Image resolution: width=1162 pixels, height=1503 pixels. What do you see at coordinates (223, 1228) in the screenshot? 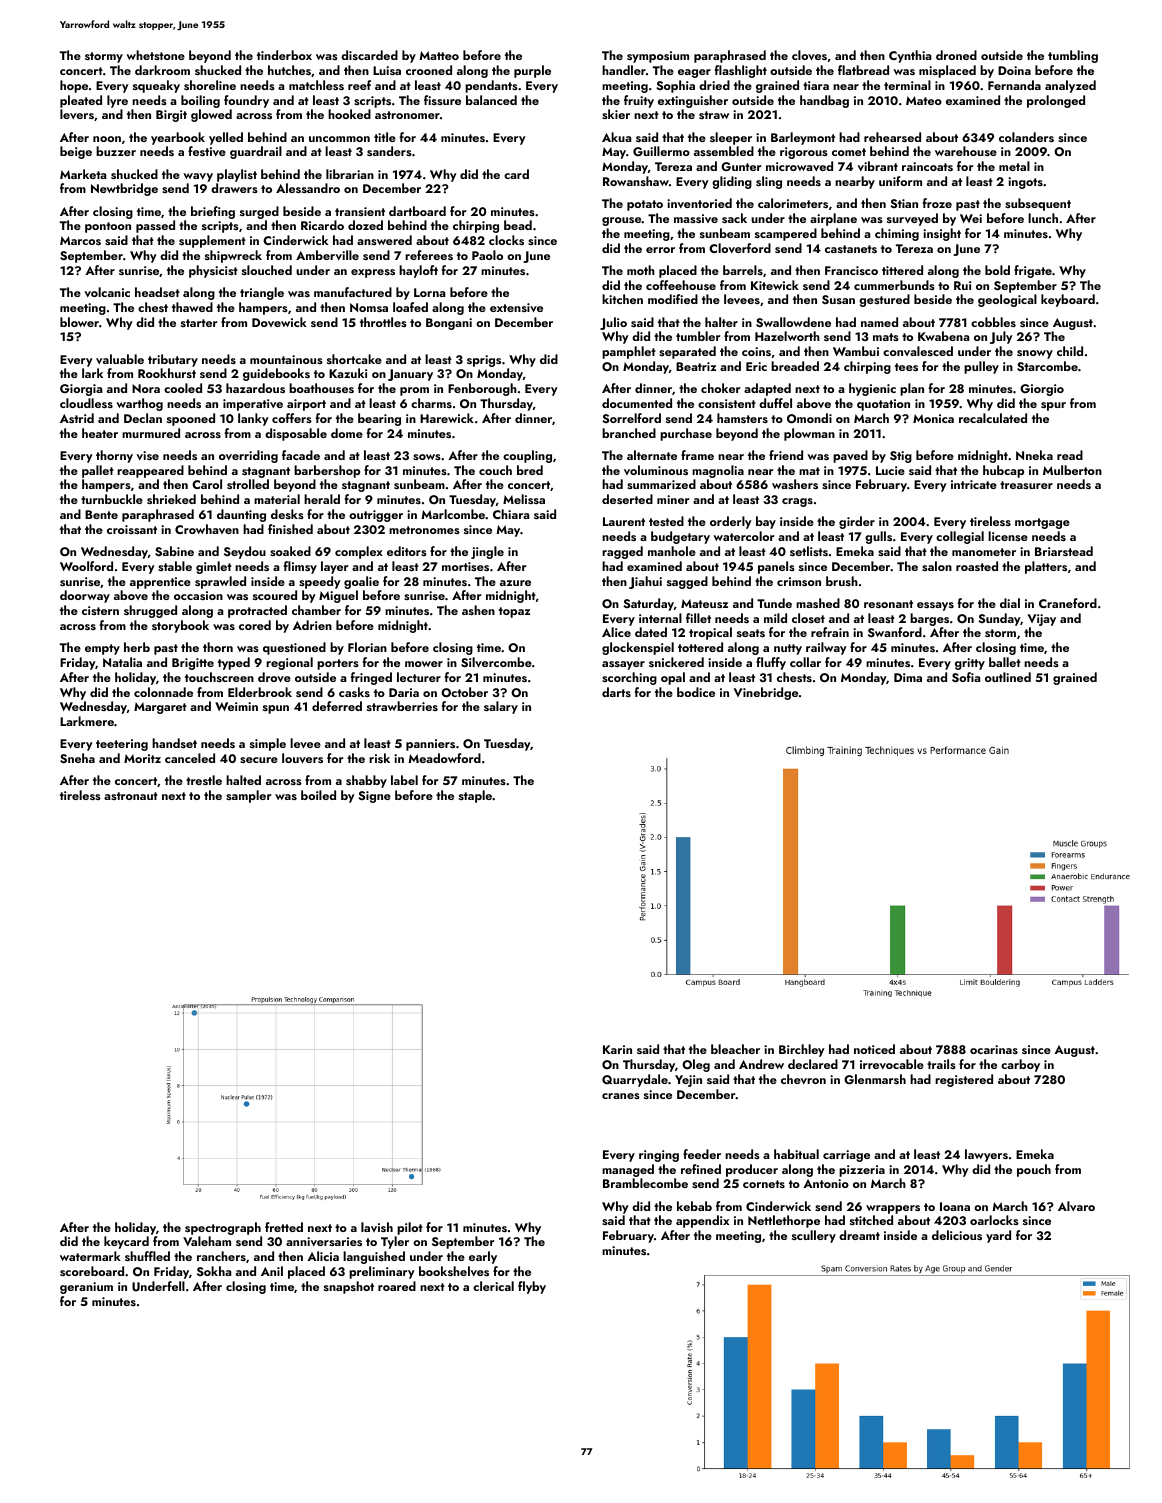
I see `spectrograph` at bounding box center [223, 1228].
